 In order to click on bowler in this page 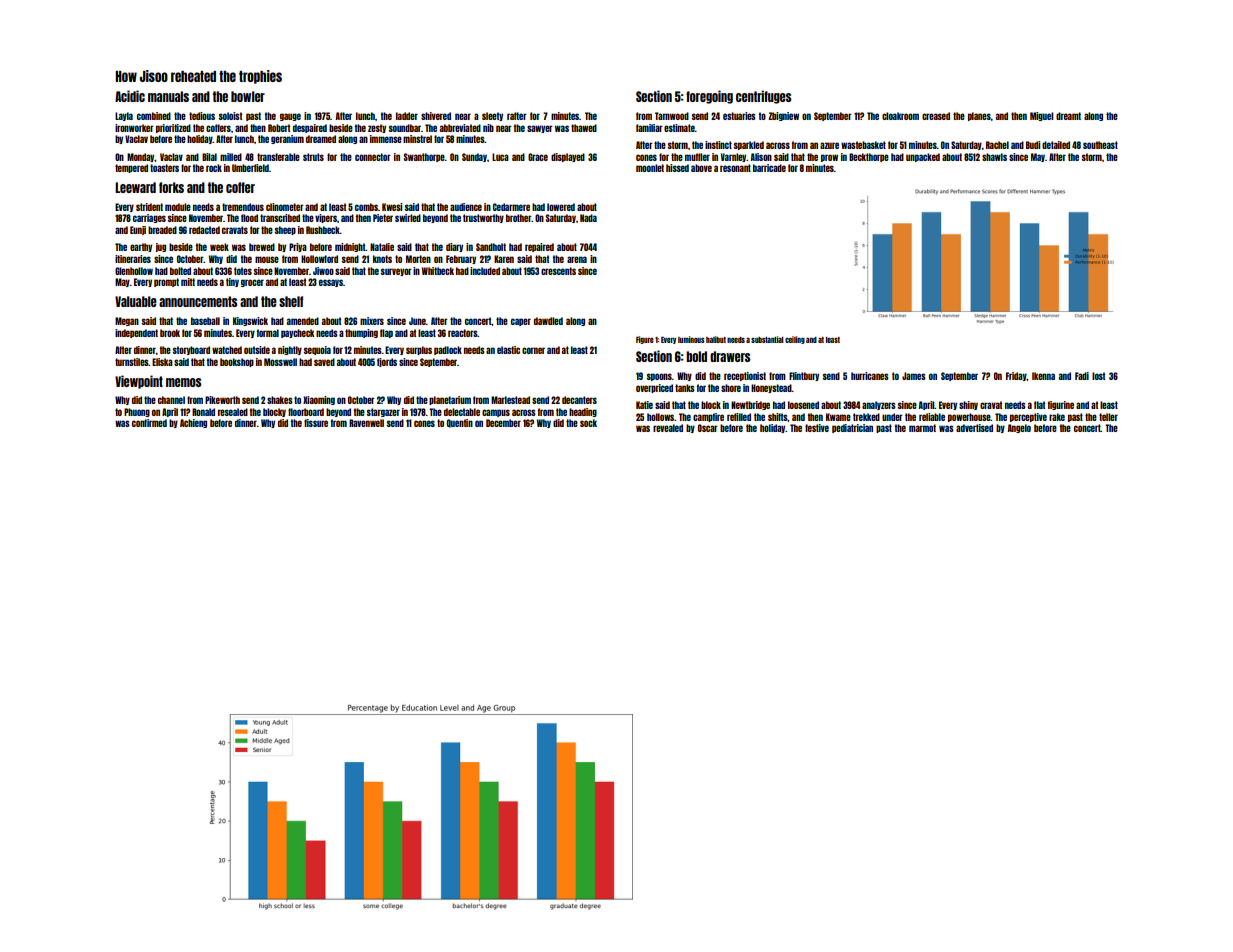, I will do `click(248, 96)`.
